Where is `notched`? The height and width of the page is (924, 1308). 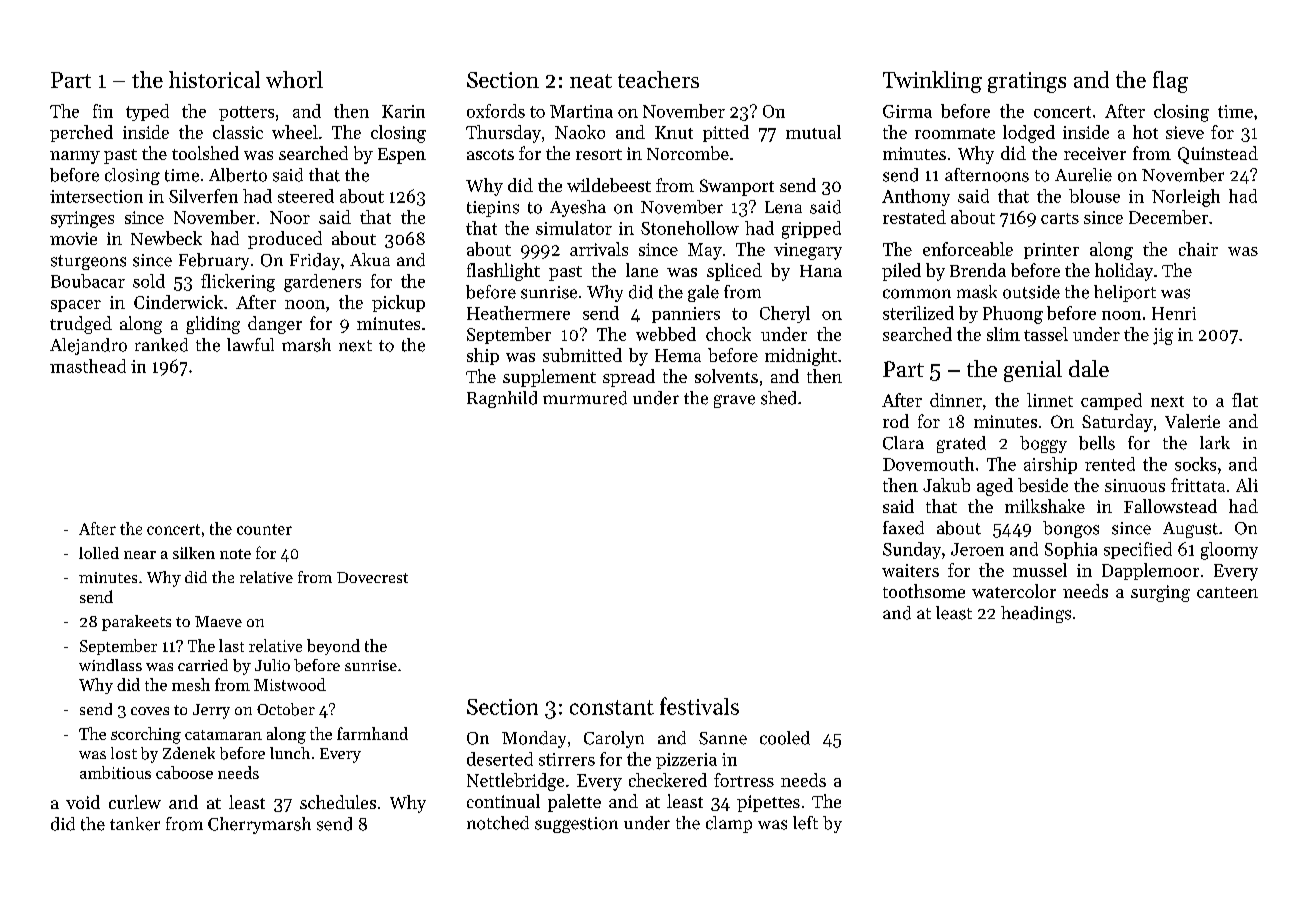
notched is located at coordinates (498, 823).
